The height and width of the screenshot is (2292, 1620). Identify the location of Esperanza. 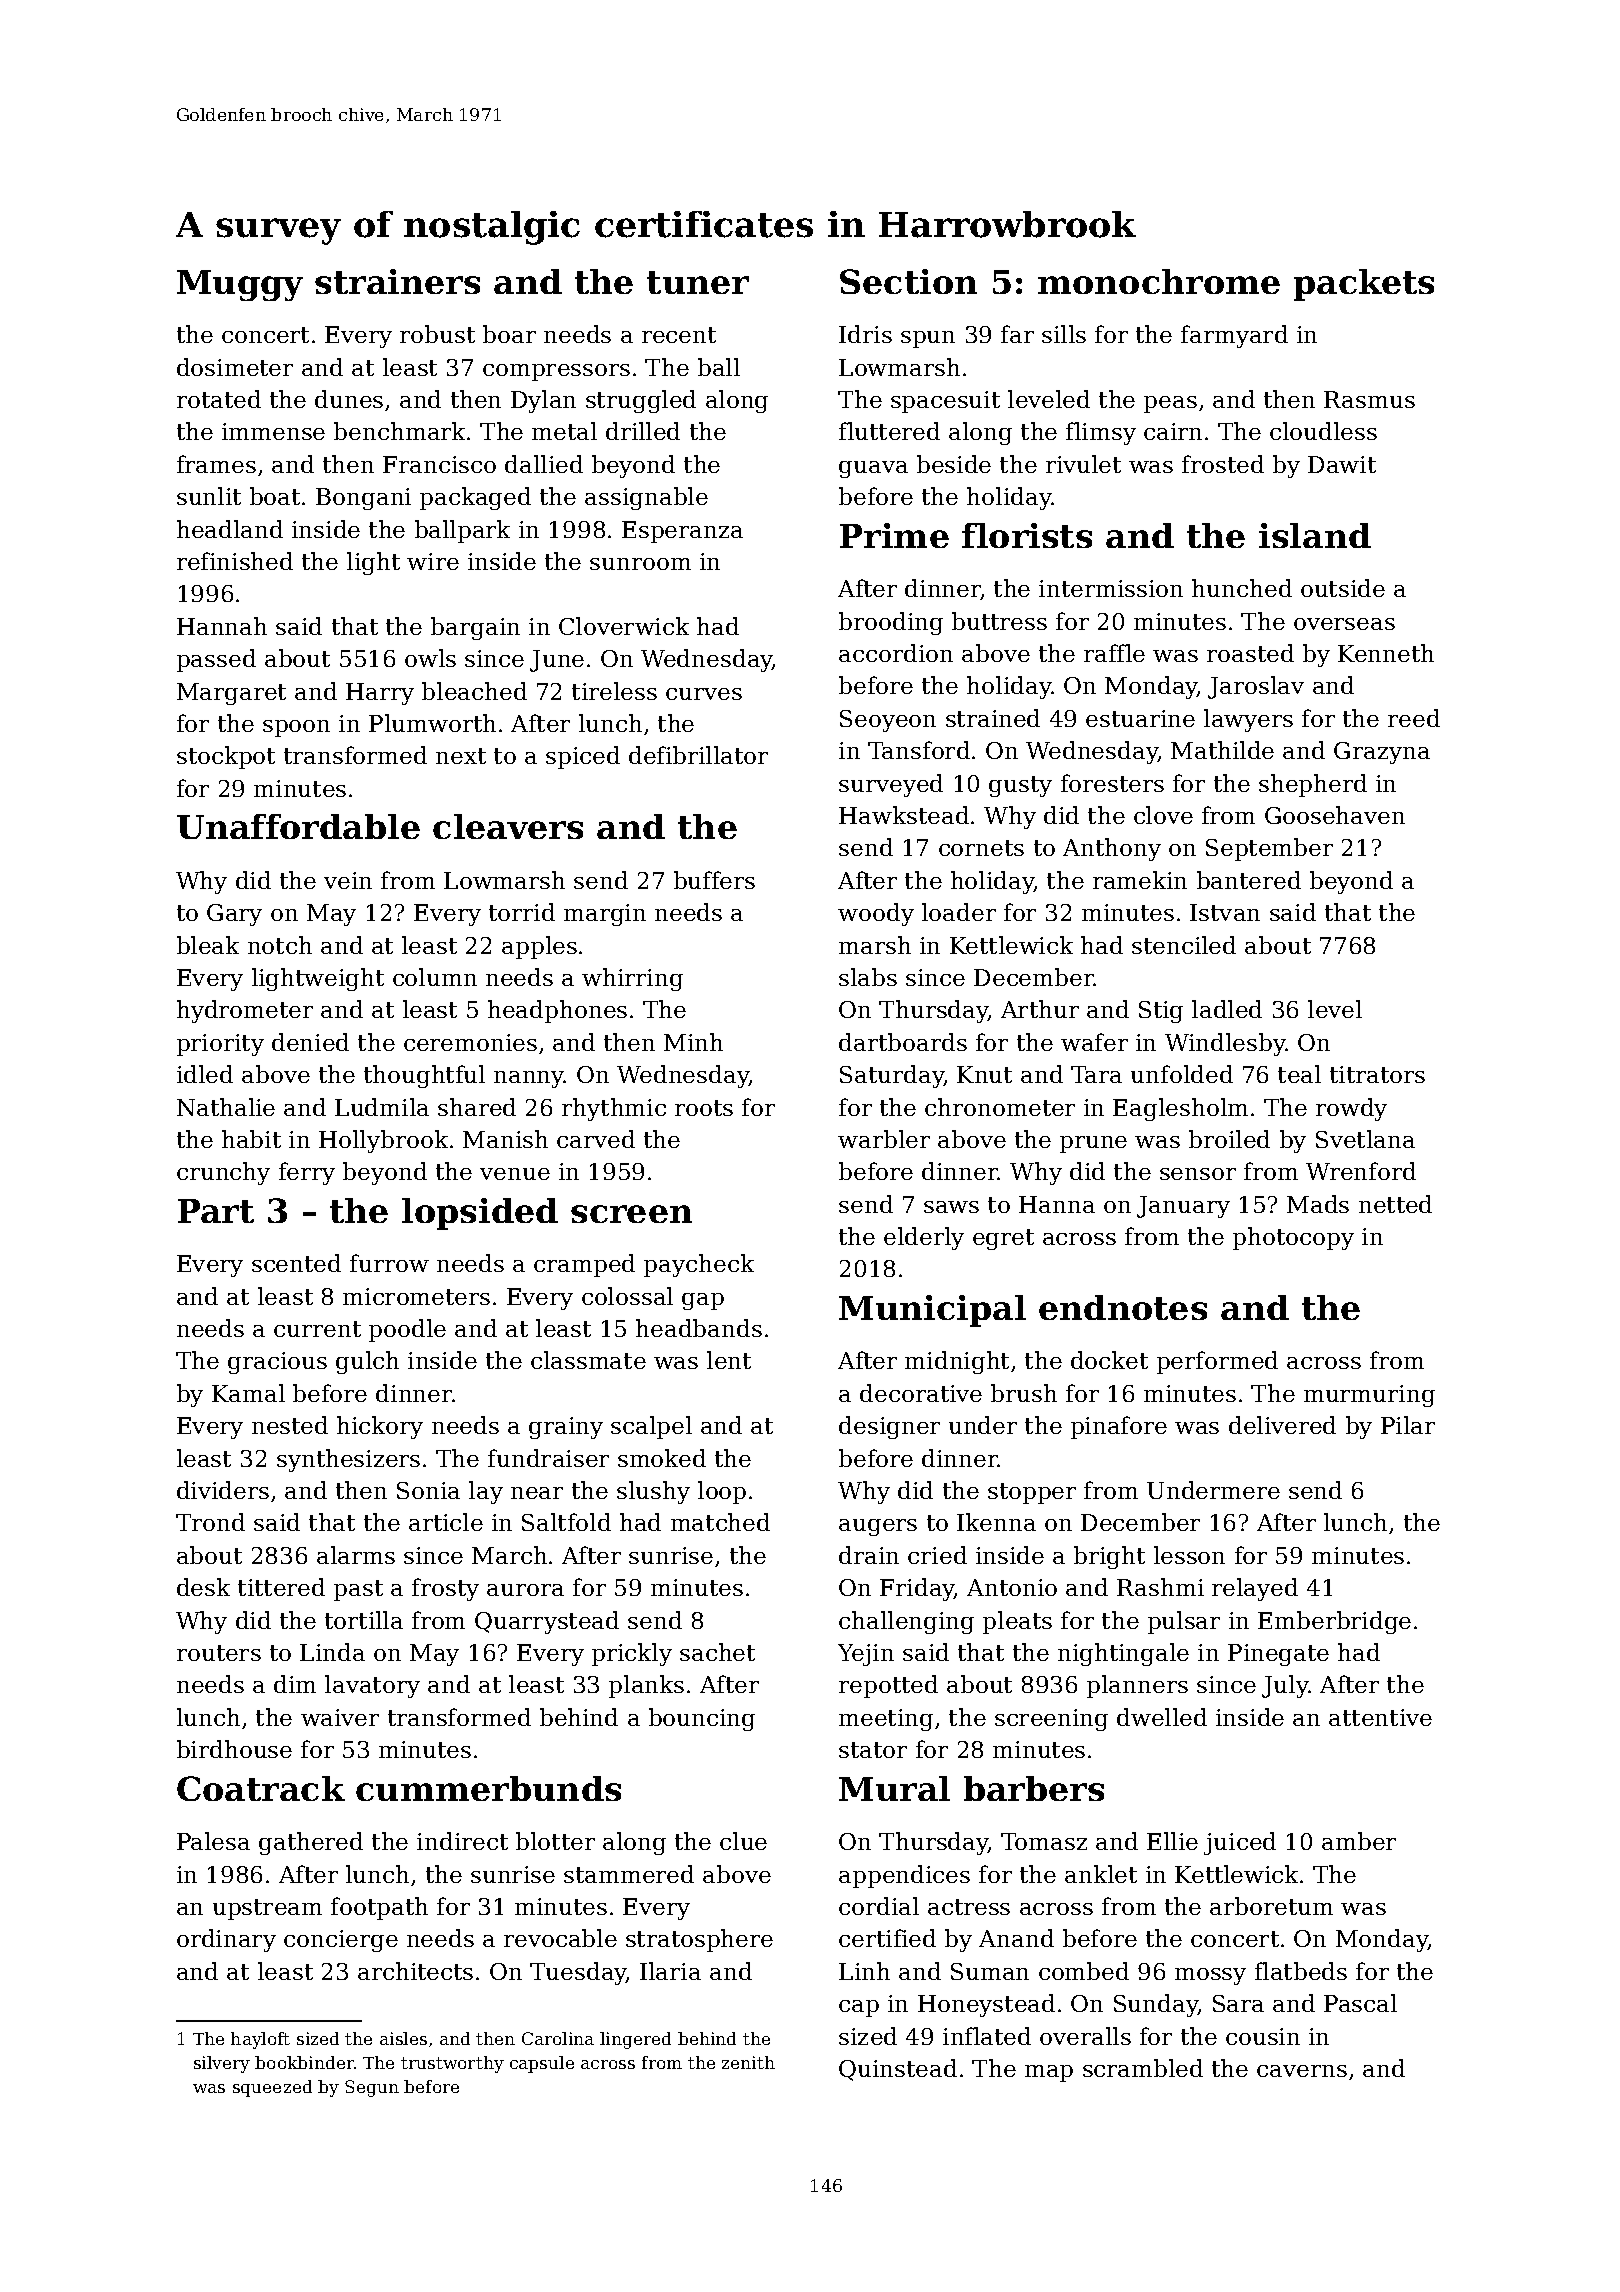
(682, 532).
